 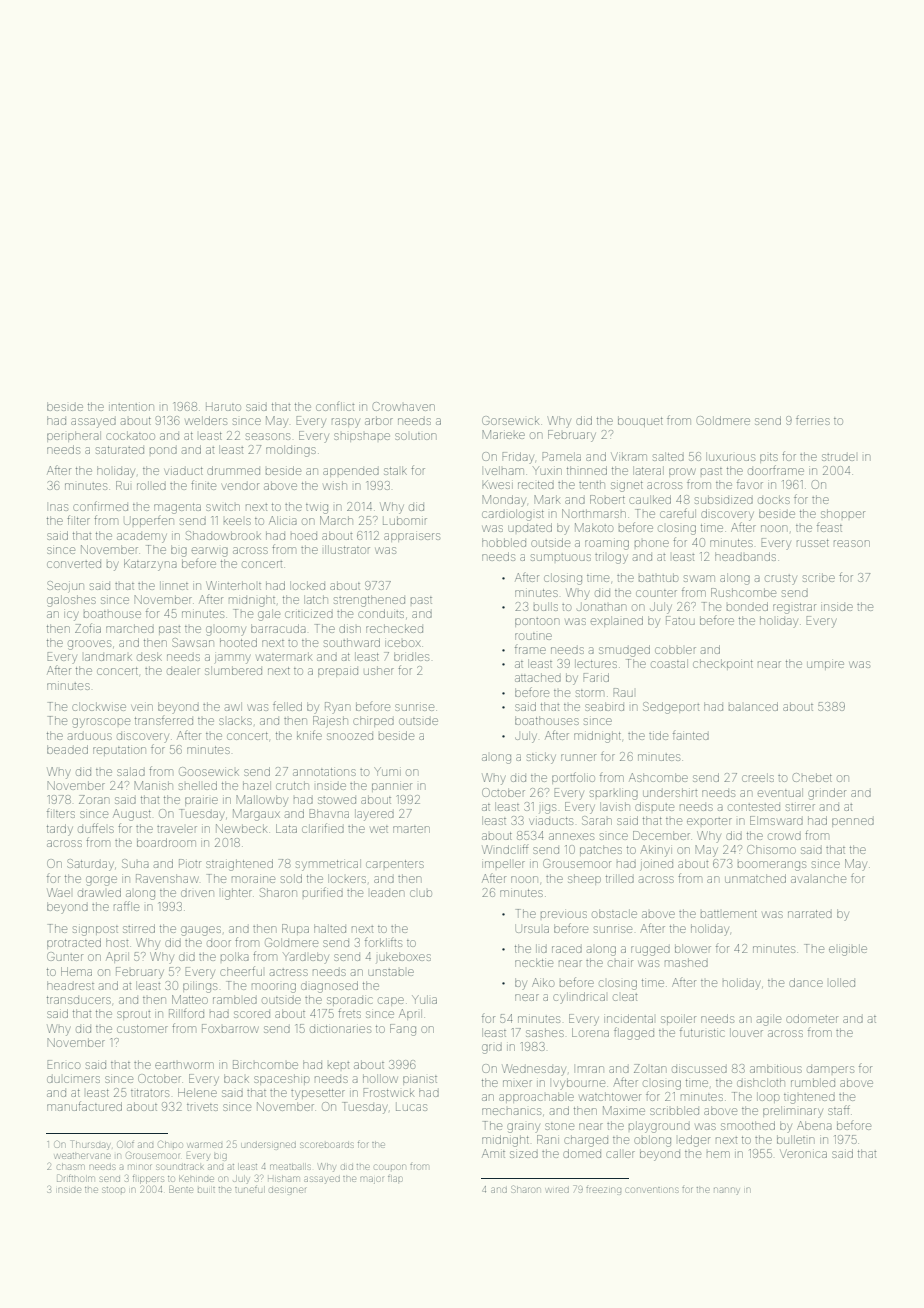 I want to click on thinned, so click(x=587, y=470).
